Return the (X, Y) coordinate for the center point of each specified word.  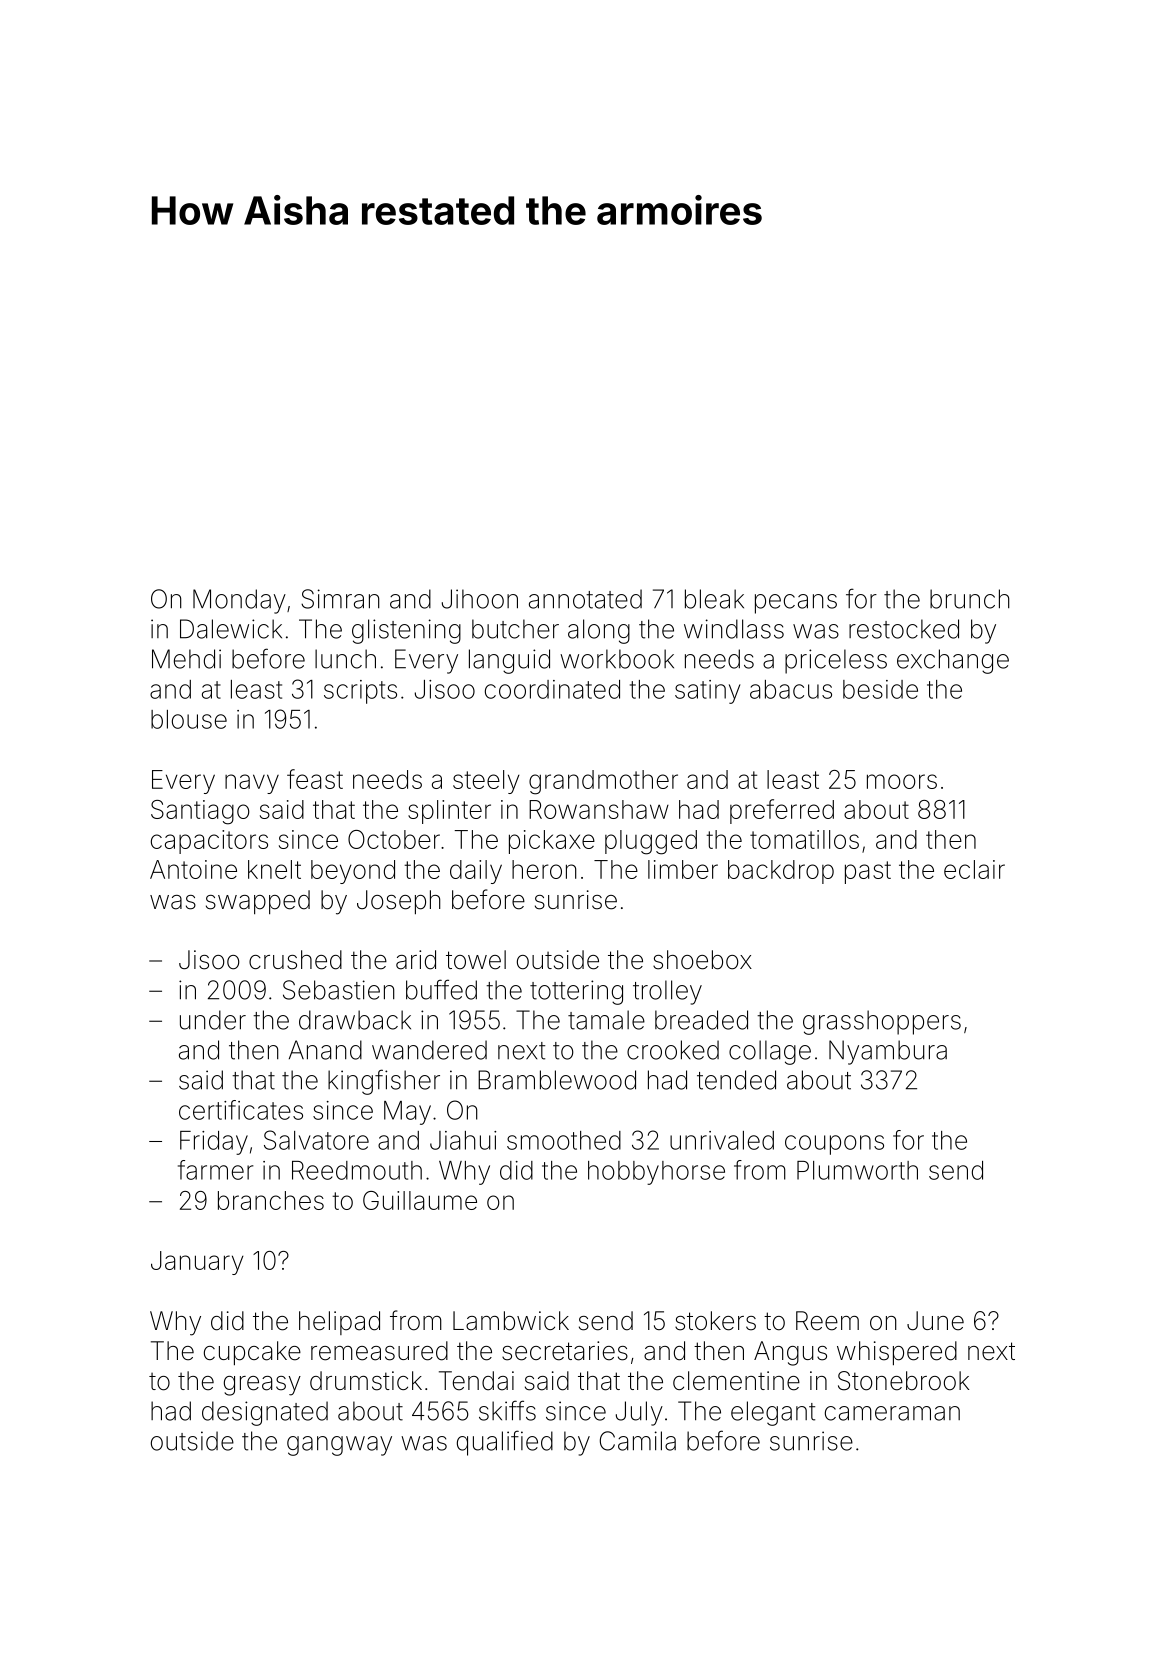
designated (265, 1413)
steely (486, 782)
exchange (953, 661)
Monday (239, 601)
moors (902, 781)
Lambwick (511, 1321)
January (197, 1263)
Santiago (200, 812)
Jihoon (480, 599)
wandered (429, 1050)
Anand (325, 1050)
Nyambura (888, 1052)
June (935, 1321)
